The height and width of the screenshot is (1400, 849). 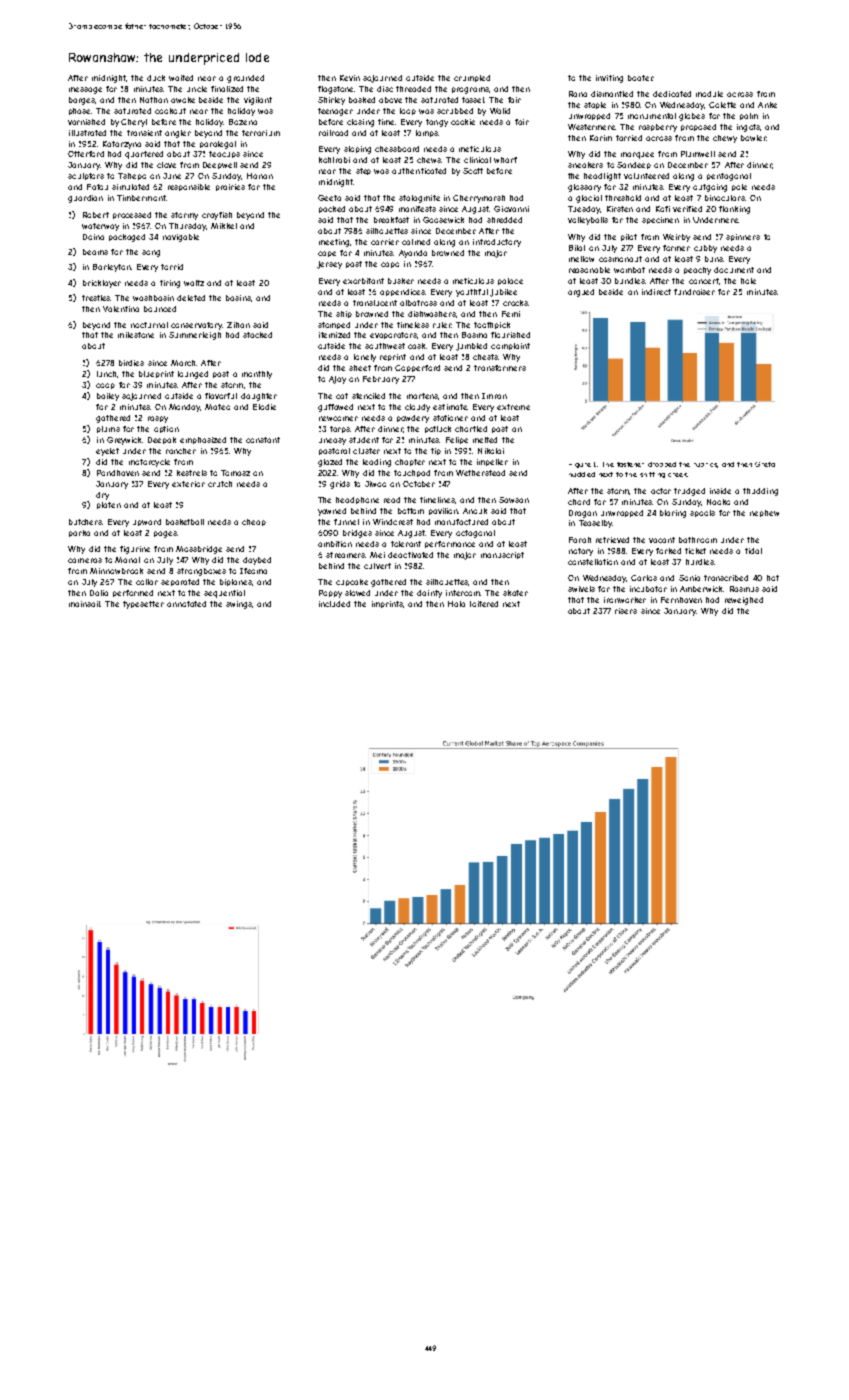 What do you see at coordinates (510, 346) in the screenshot?
I see `complaint` at bounding box center [510, 346].
